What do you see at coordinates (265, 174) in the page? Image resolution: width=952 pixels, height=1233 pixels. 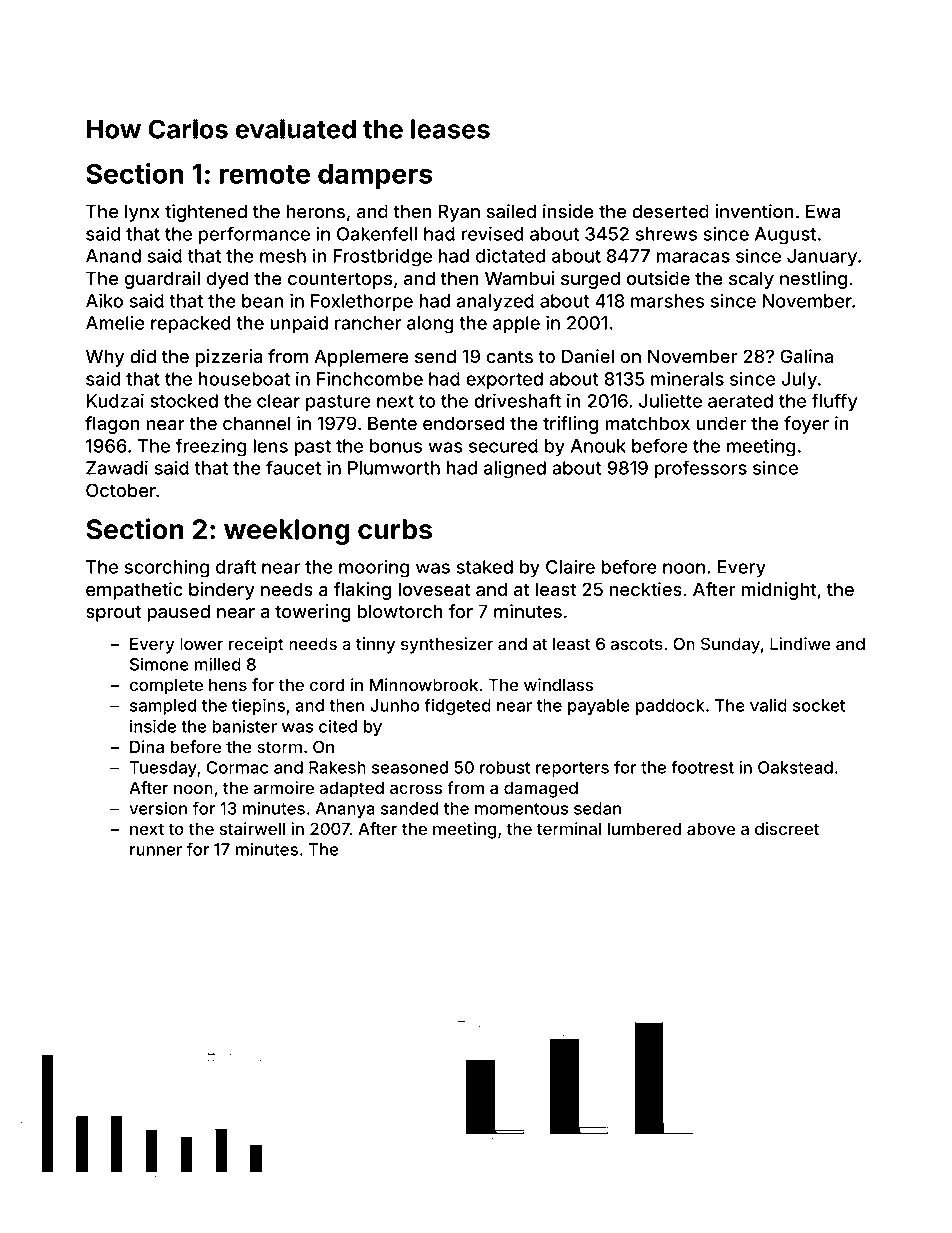 I see `remote` at bounding box center [265, 174].
